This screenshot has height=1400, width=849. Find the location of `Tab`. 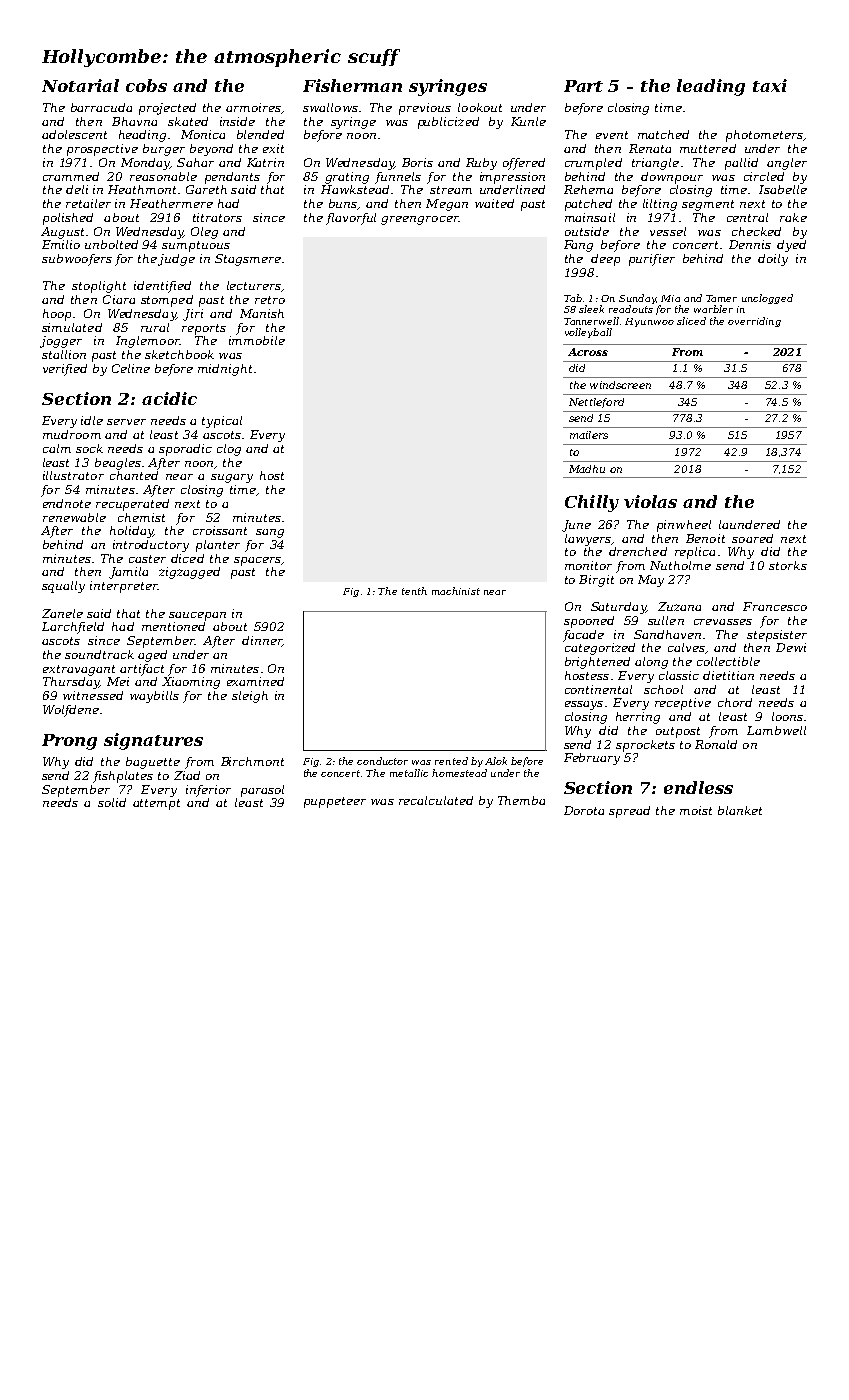

Tab is located at coordinates (573, 298).
